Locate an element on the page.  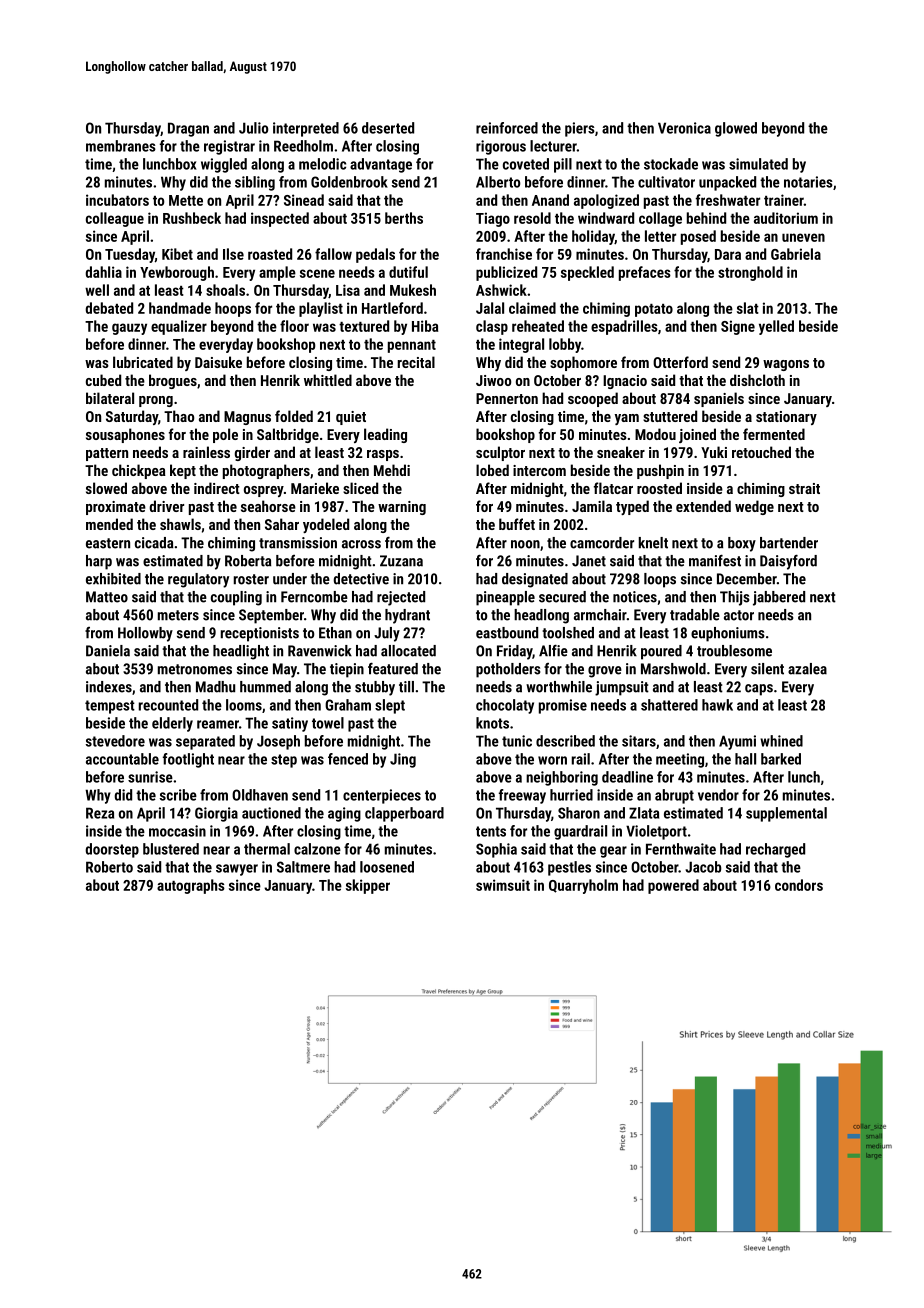
Reza is located at coordinates (100, 813).
